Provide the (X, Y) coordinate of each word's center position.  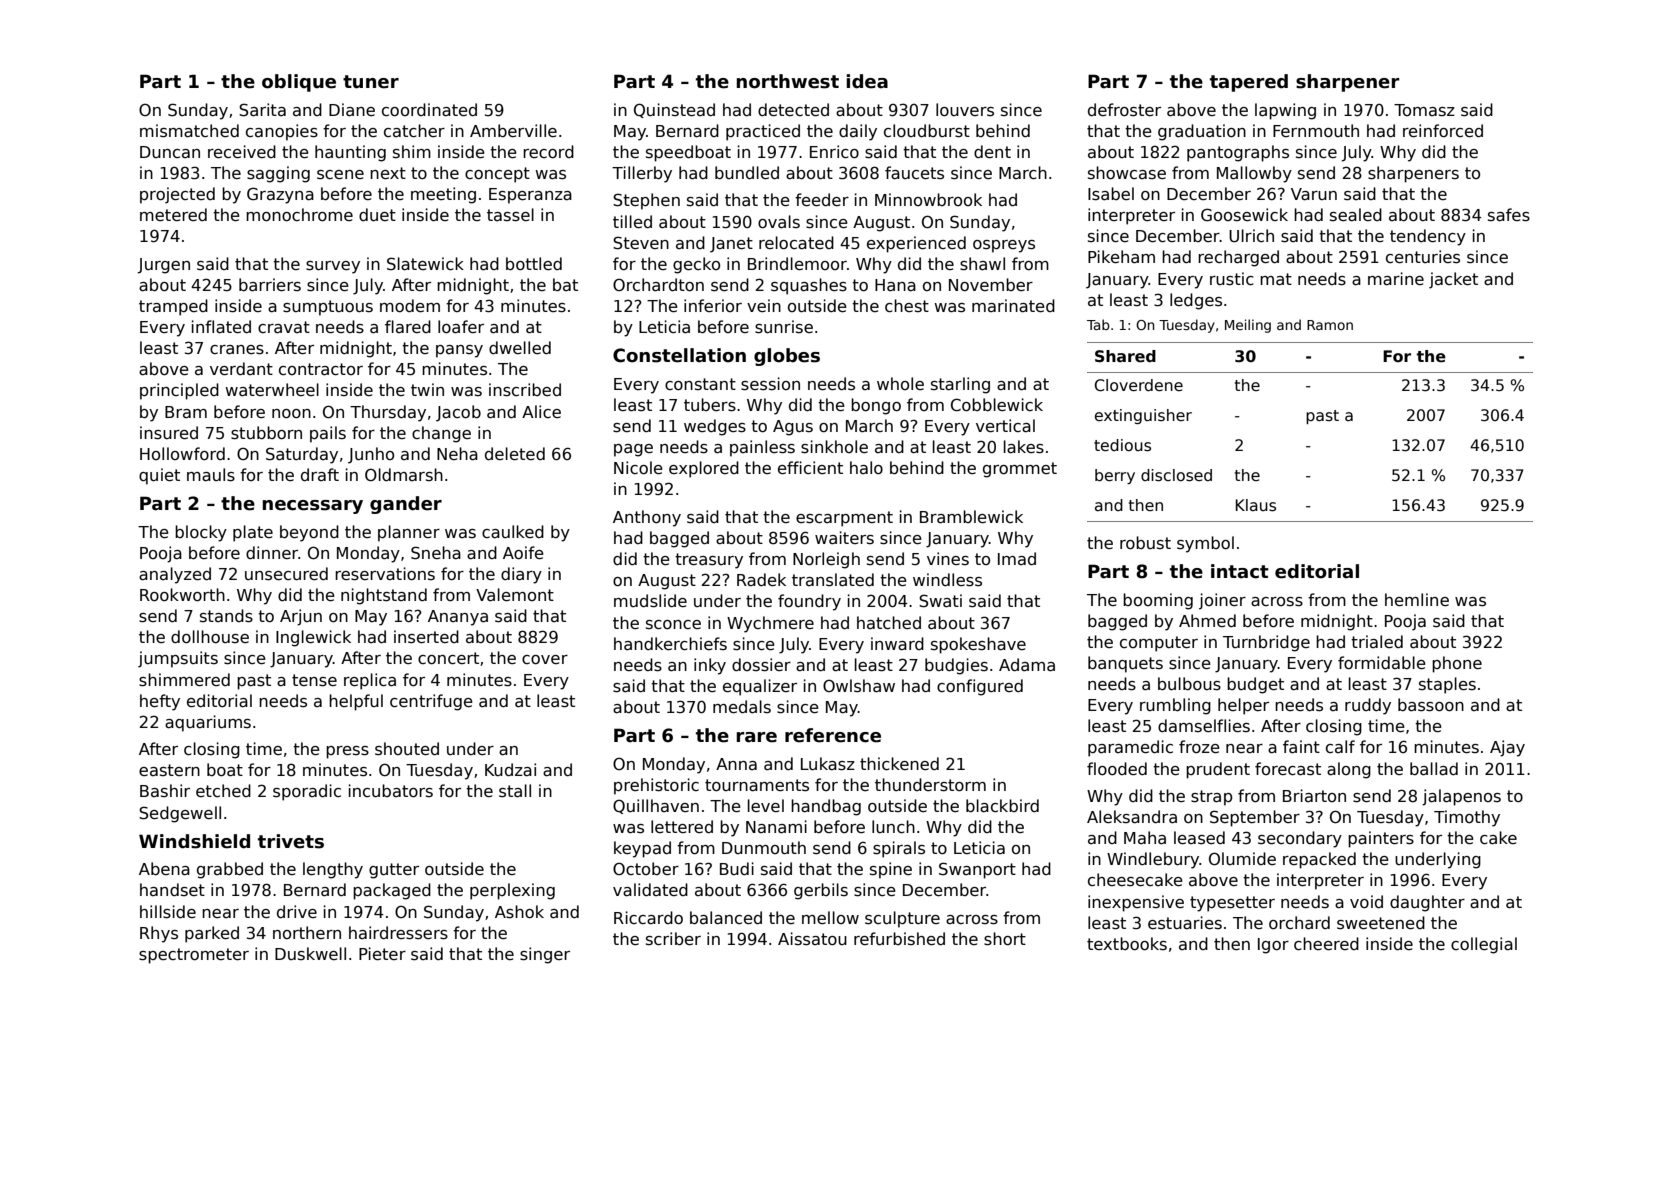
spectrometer (194, 956)
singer (545, 955)
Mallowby (1254, 174)
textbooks (1127, 943)
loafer (461, 326)
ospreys (1004, 246)
